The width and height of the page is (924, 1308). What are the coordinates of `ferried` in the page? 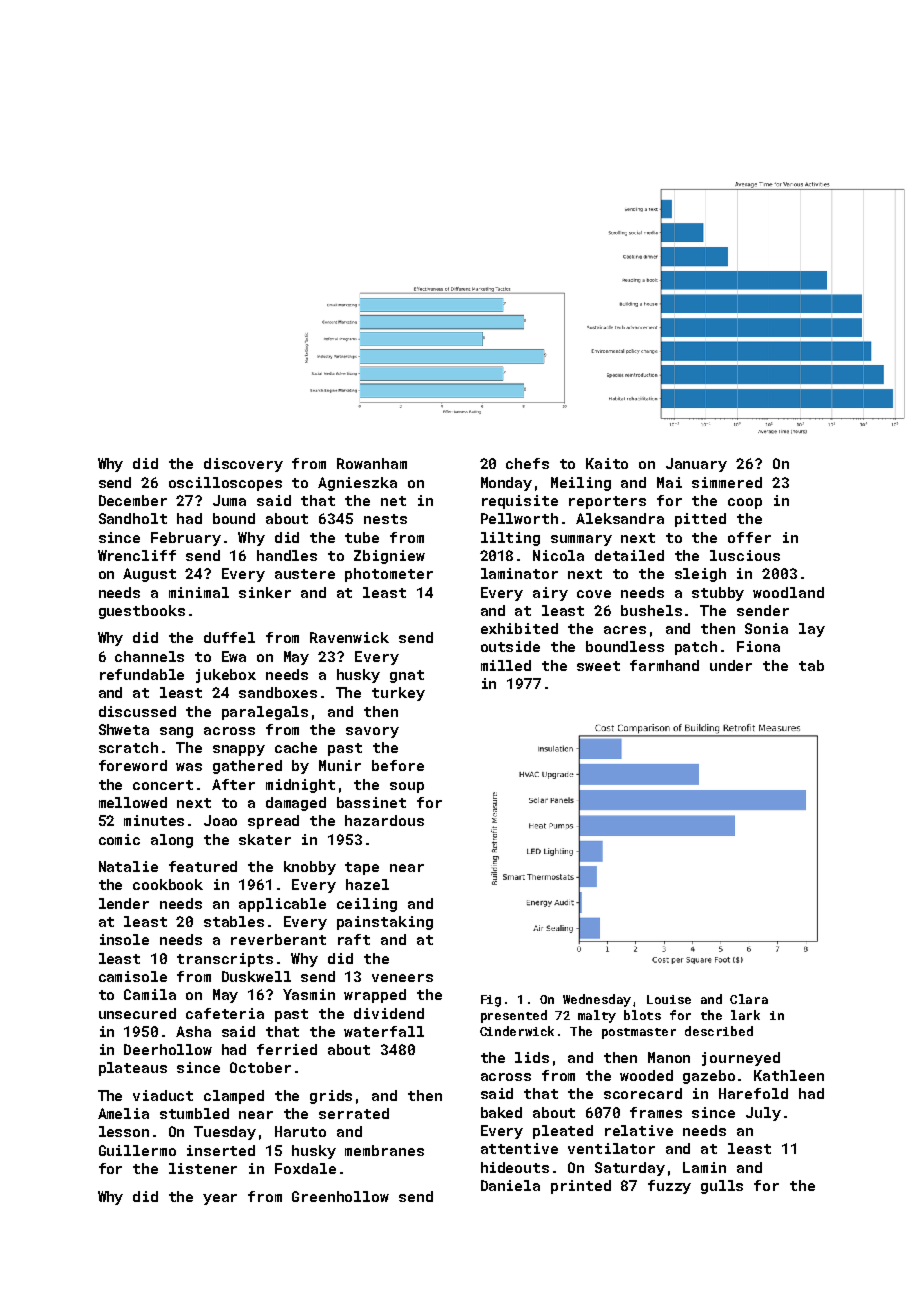 It's located at (287, 1049).
